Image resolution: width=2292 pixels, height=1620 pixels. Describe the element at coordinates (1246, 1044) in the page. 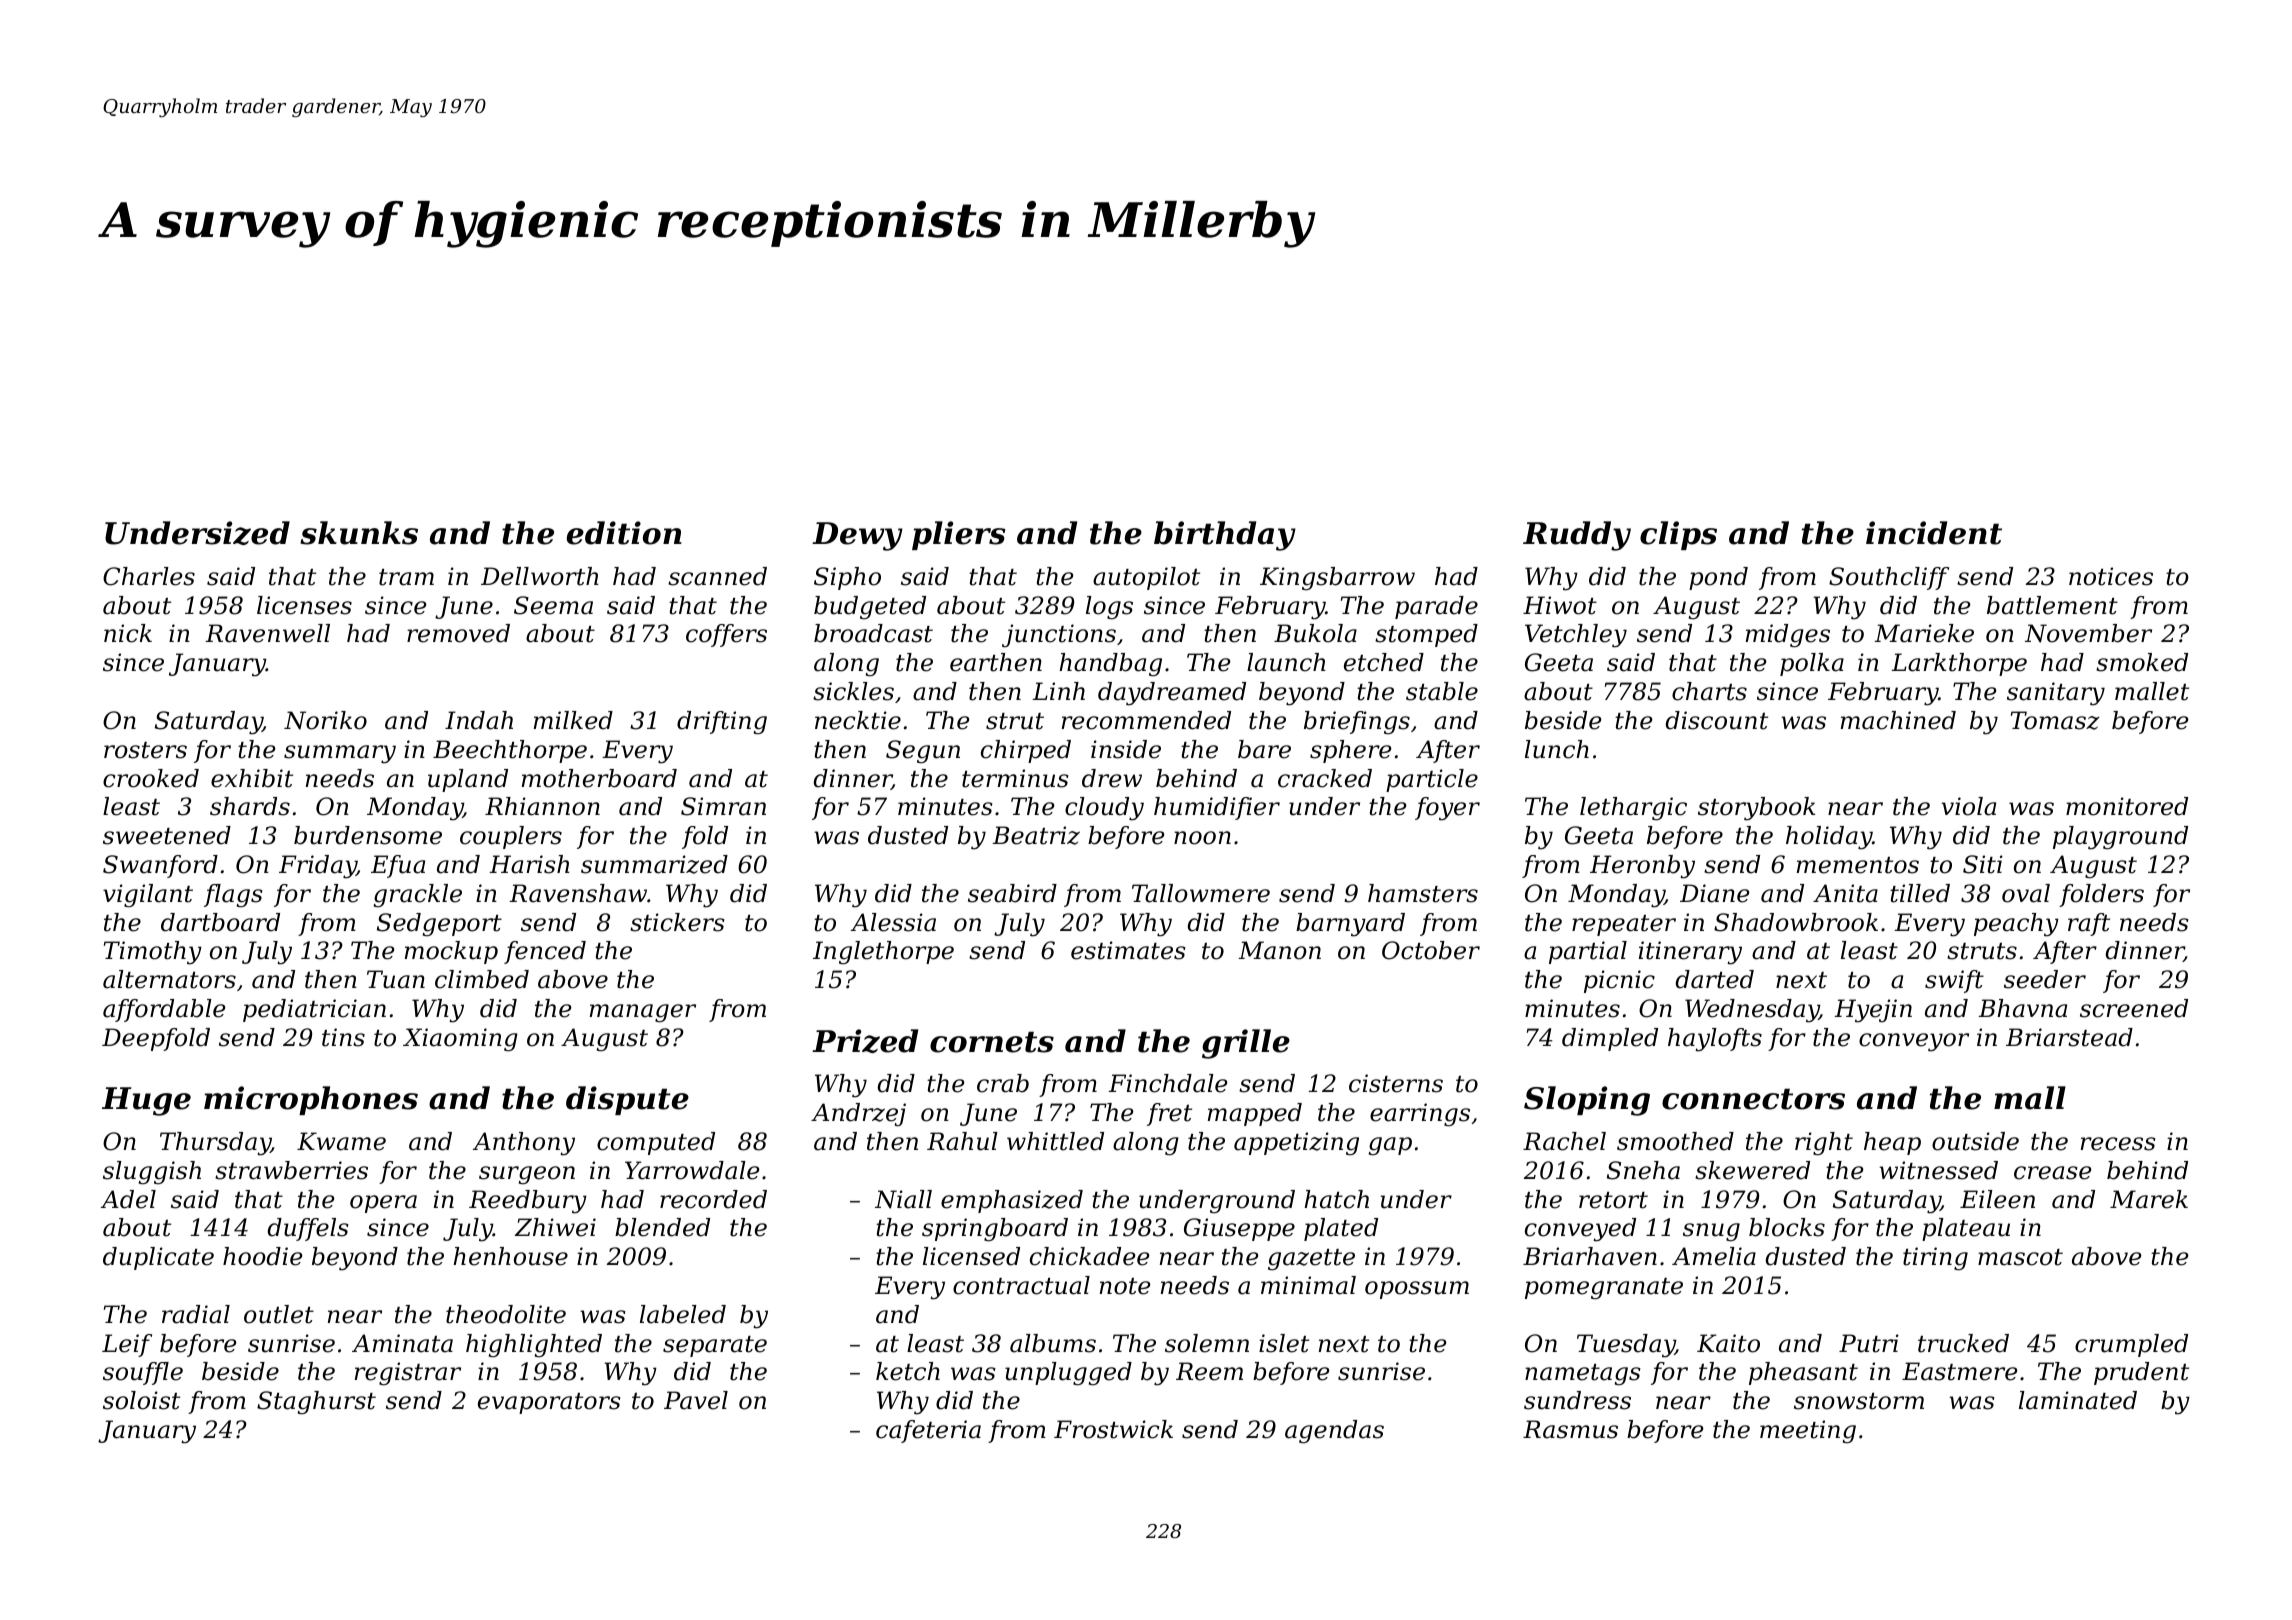

I see `grille` at that location.
